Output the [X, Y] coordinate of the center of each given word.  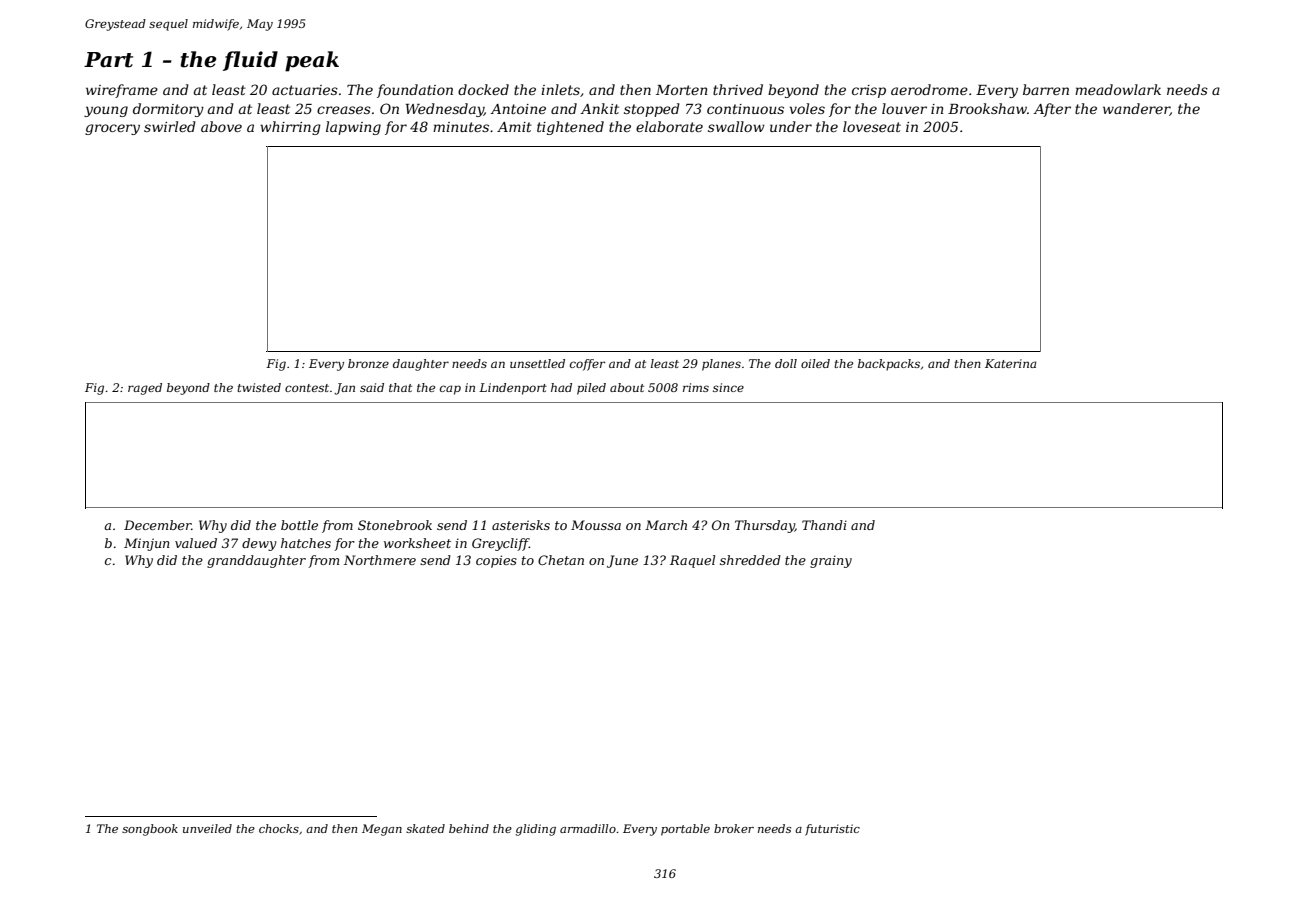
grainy [831, 561]
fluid [250, 61]
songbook [150, 830]
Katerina [1011, 363]
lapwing [353, 128]
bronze [368, 363]
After [1052, 110]
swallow [736, 126]
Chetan [561, 560]
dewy [259, 544]
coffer [587, 365]
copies [496, 561]
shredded [750, 560]
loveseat [872, 126]
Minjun [147, 544]
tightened [570, 128]
